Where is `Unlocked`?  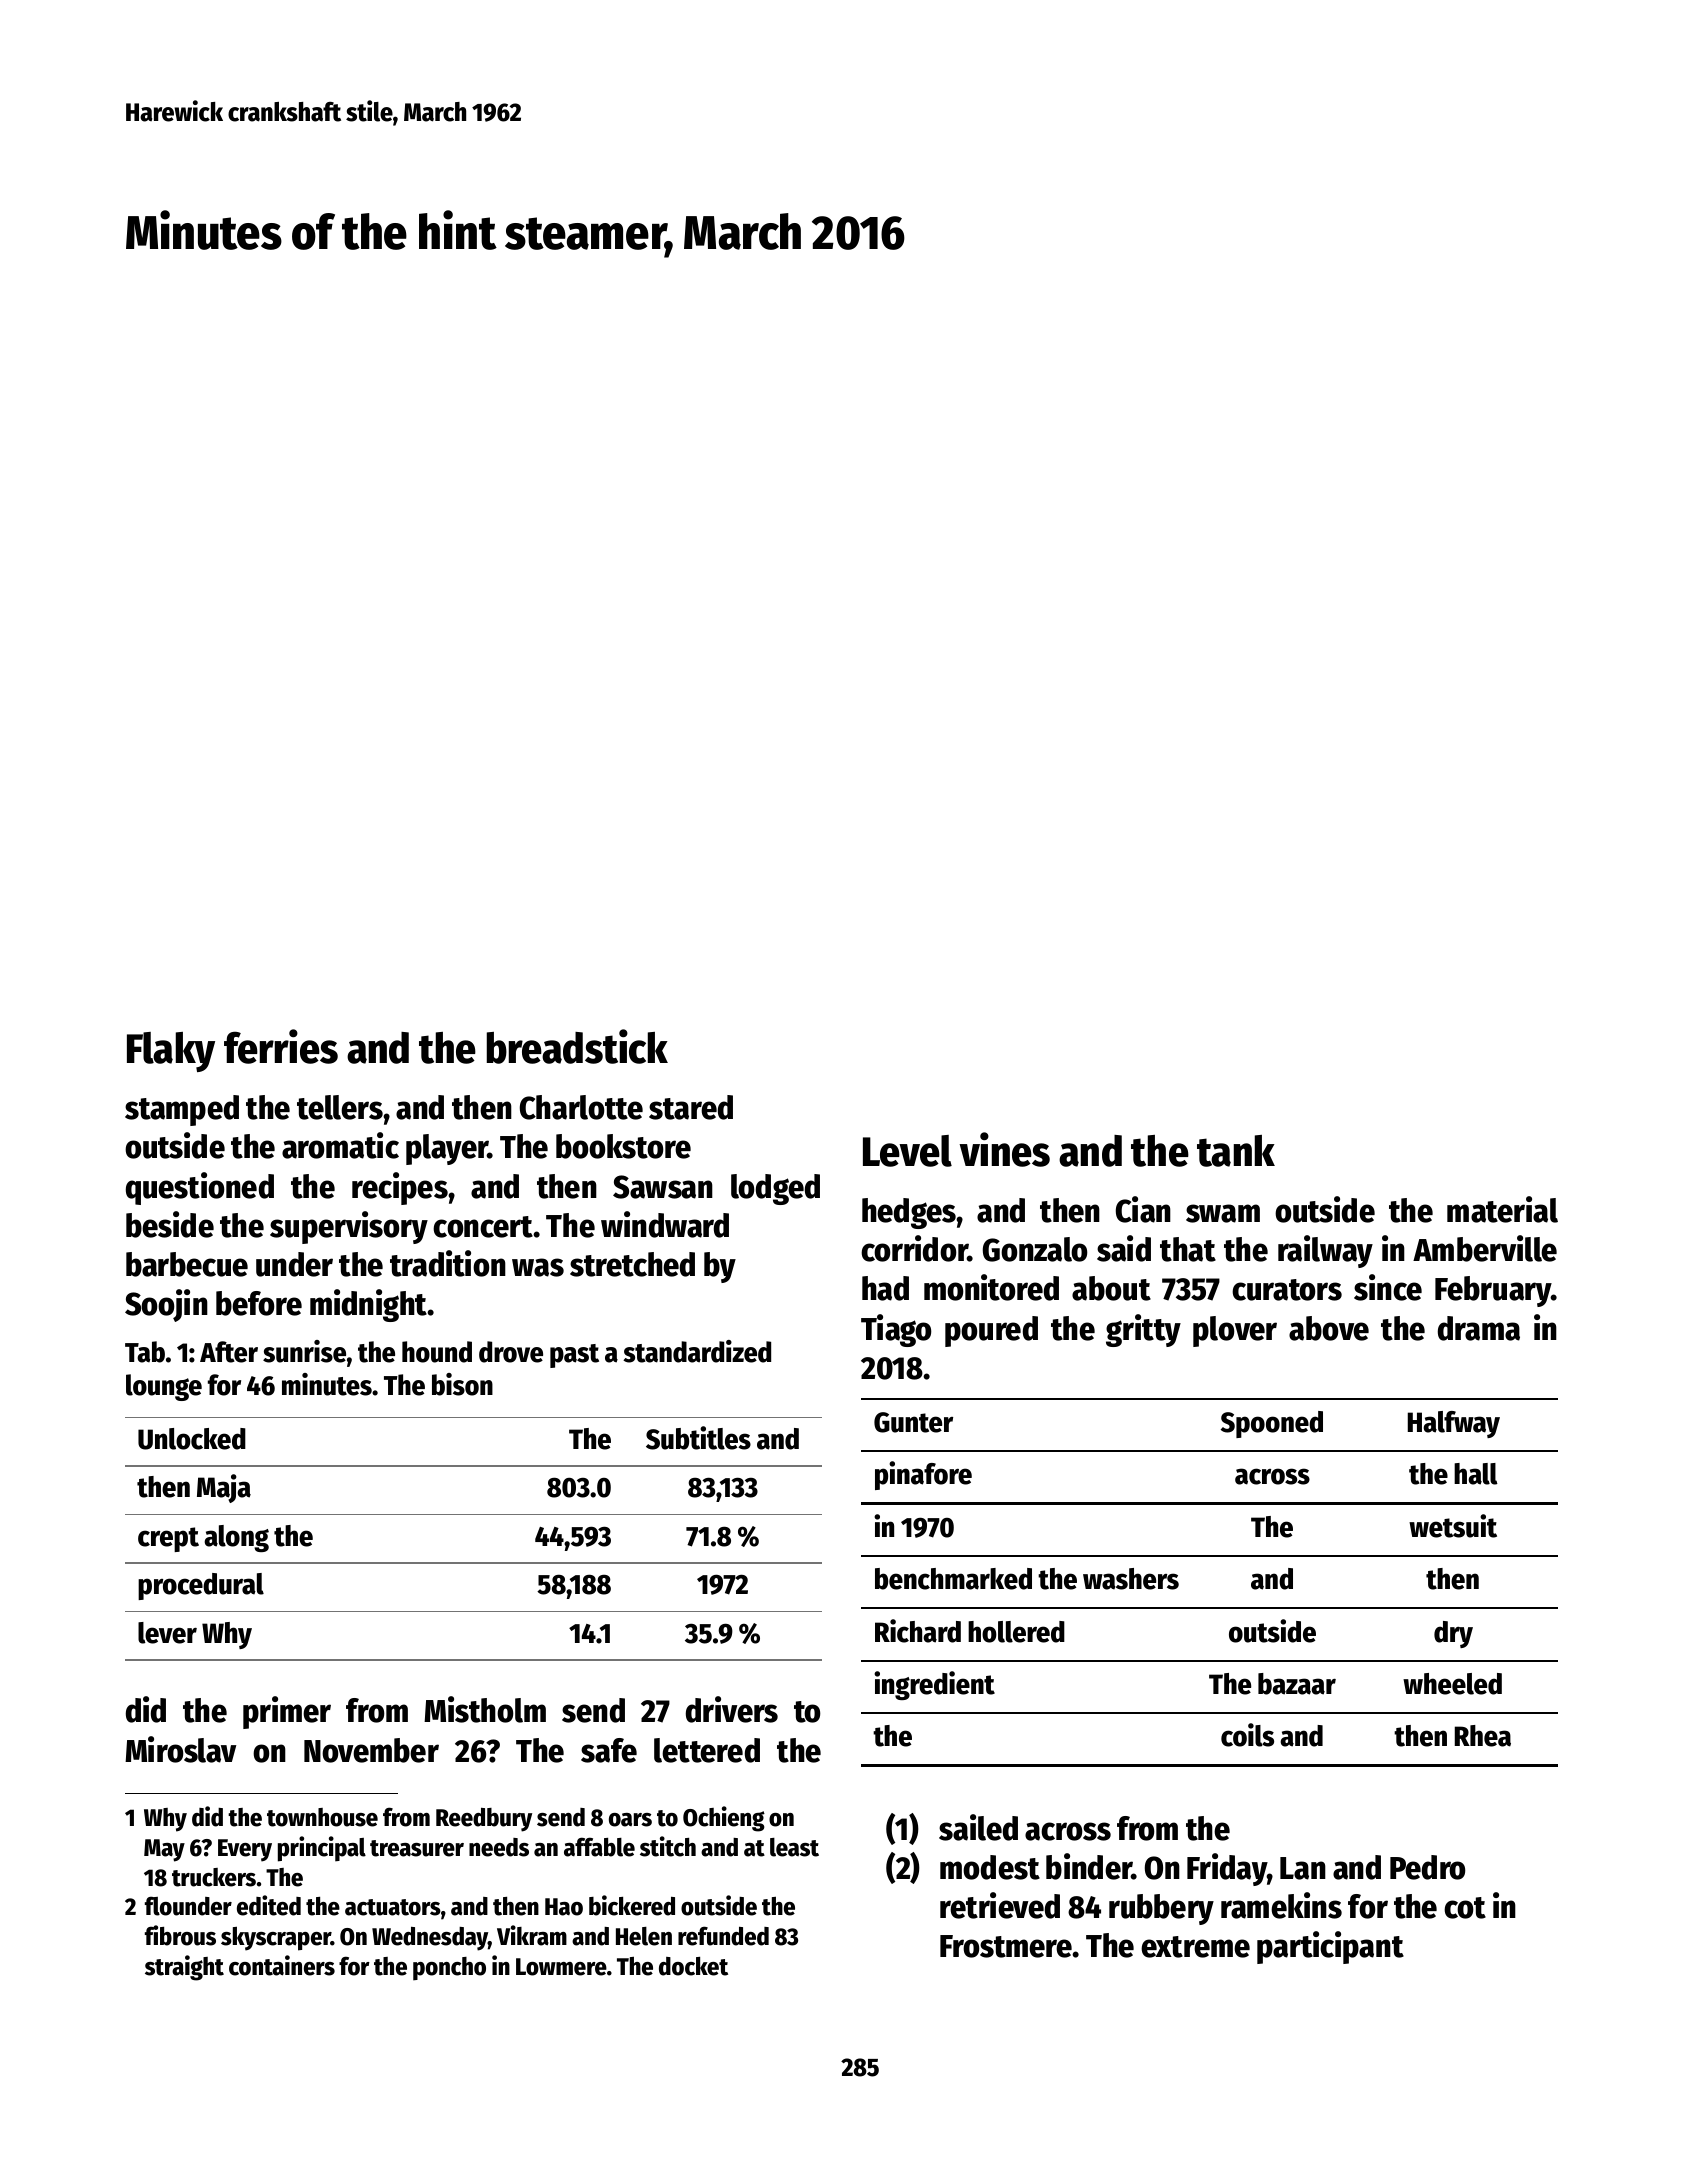
Unlocked is located at coordinates (192, 1439).
